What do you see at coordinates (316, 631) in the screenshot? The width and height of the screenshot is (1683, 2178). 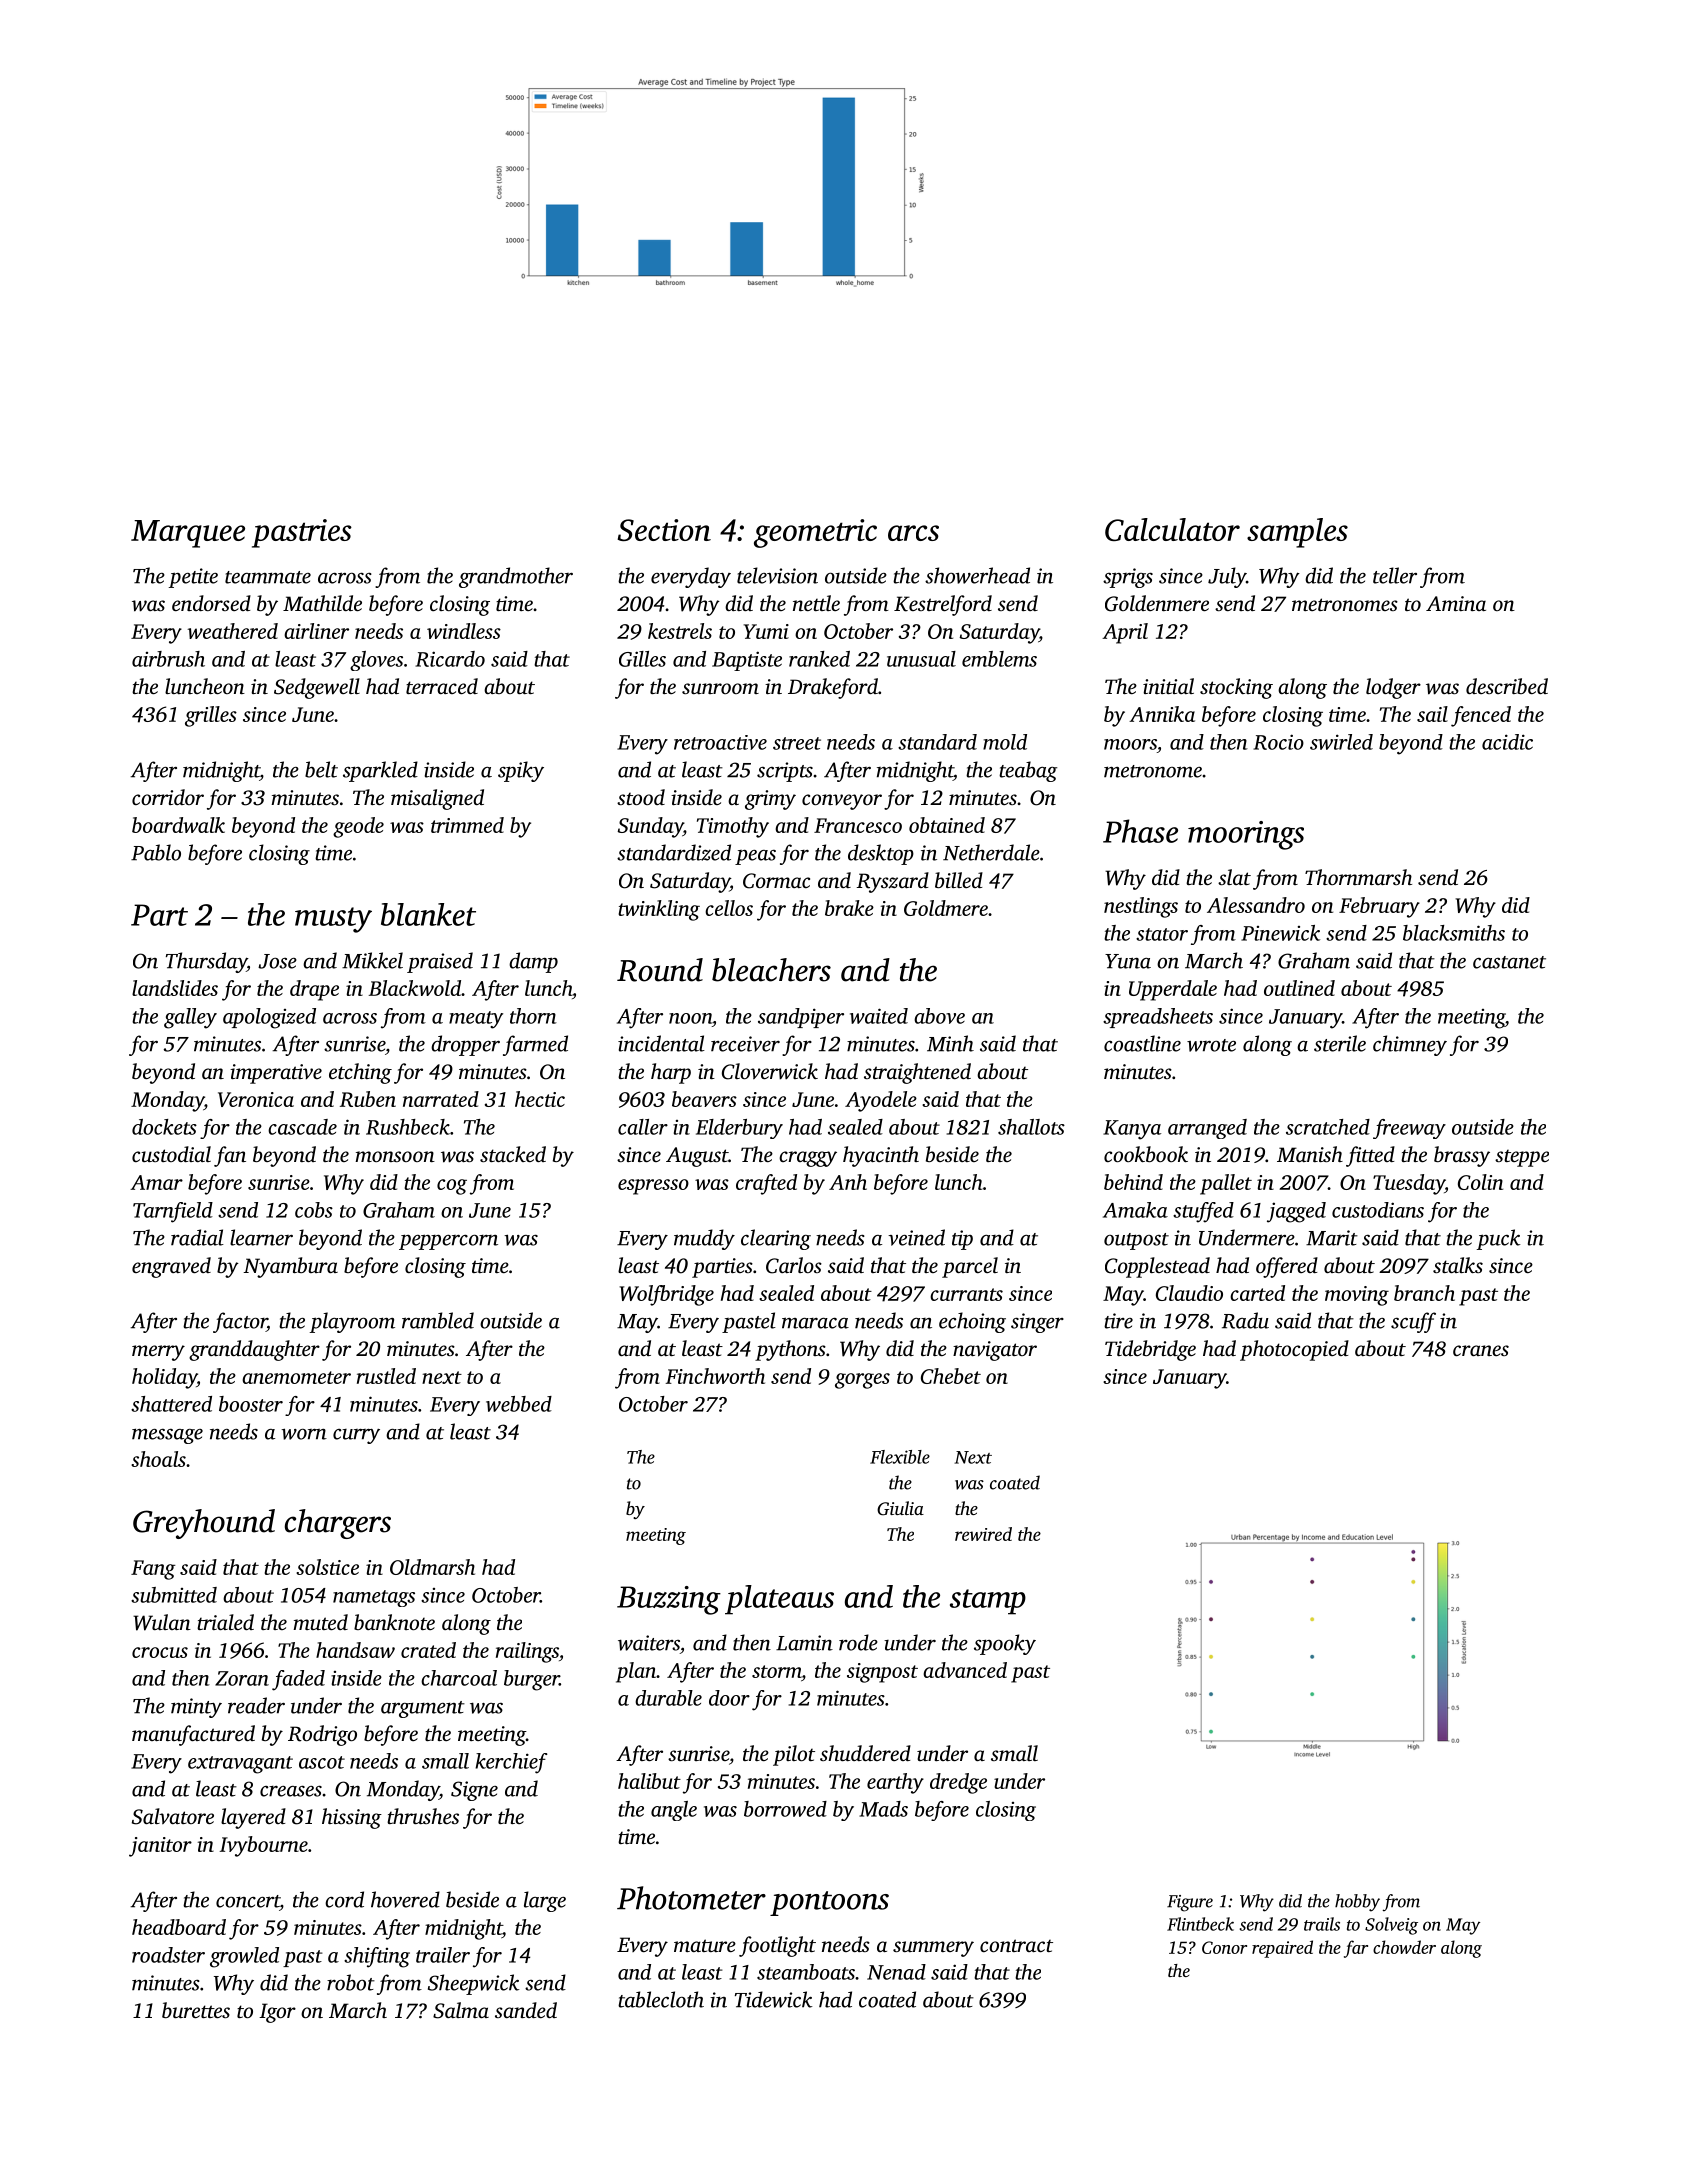 I see `airliner` at bounding box center [316, 631].
